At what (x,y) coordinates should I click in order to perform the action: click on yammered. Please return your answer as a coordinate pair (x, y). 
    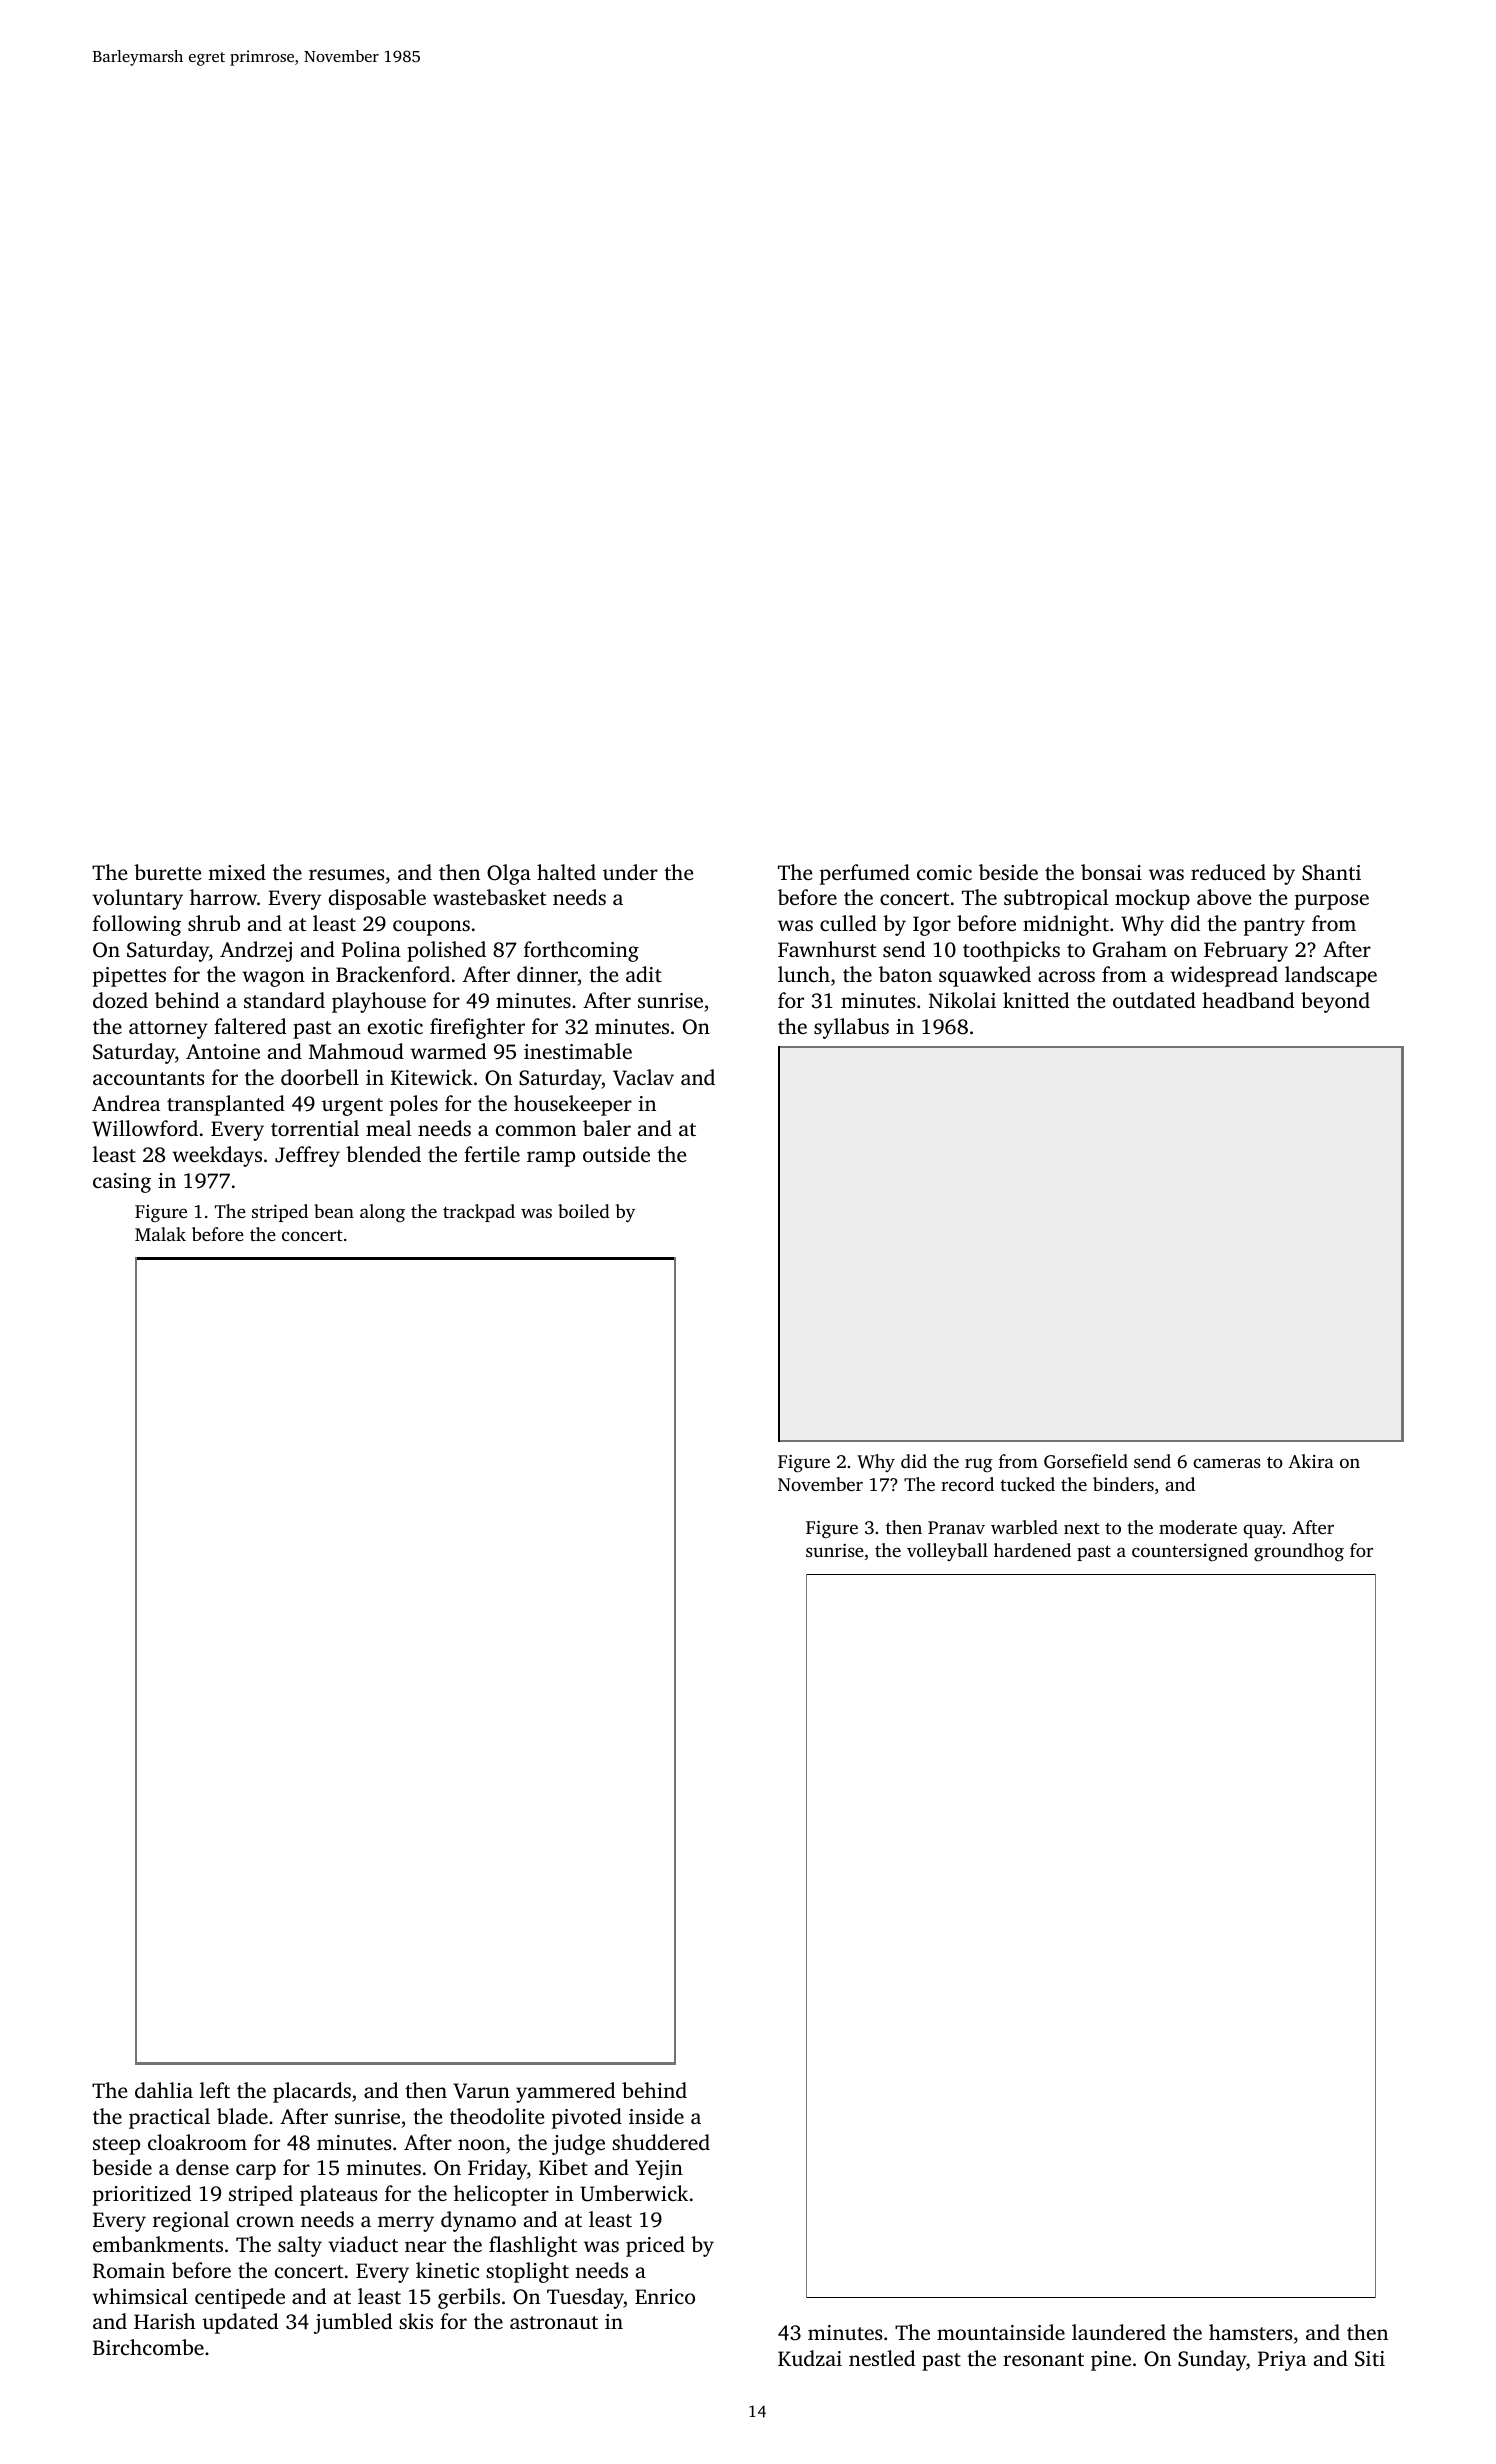
    Looking at the image, I should click on (565, 2092).
